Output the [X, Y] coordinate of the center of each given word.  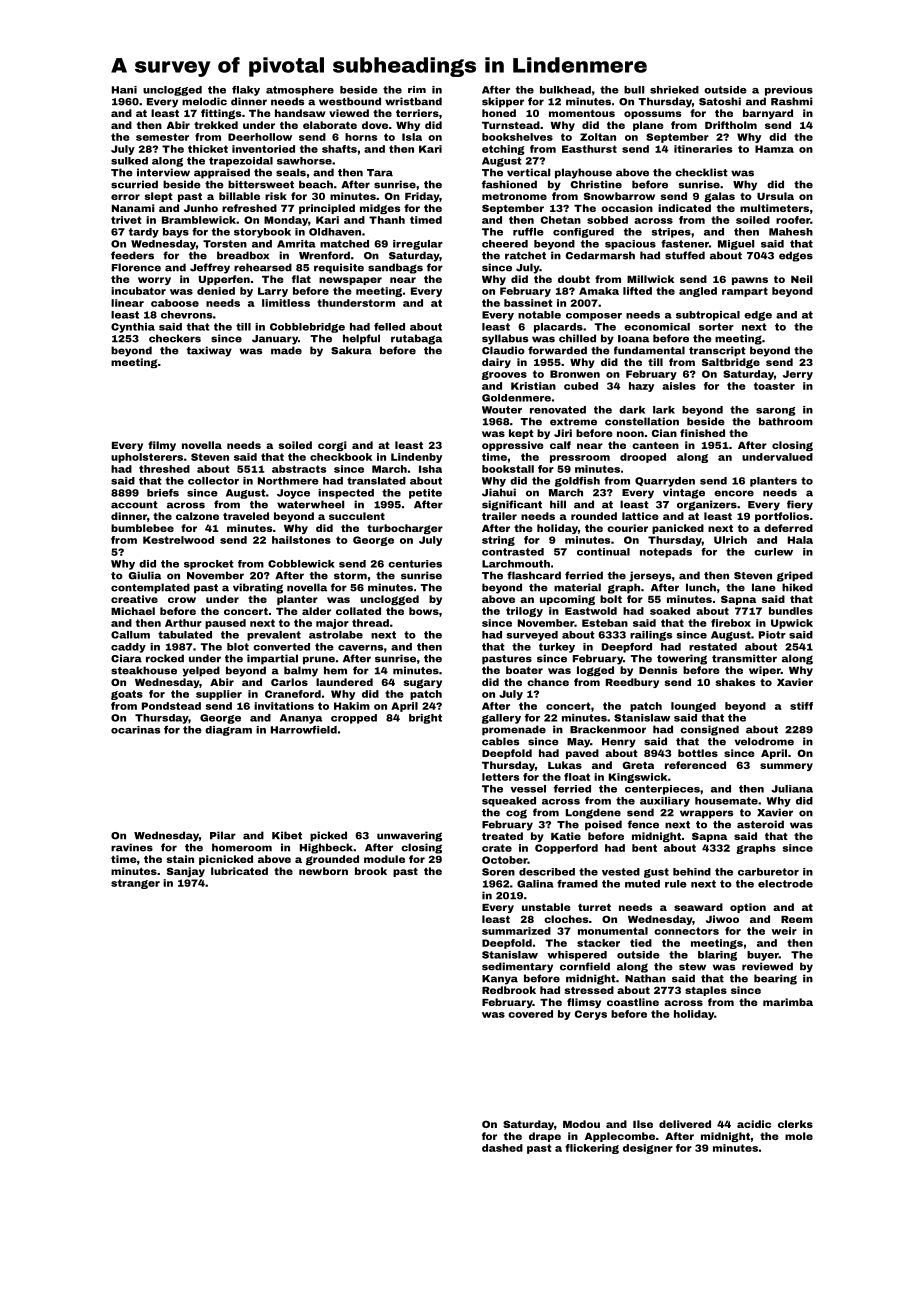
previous [789, 91]
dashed [502, 1148]
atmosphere [300, 91]
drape [545, 1137]
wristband [413, 101]
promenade [514, 730]
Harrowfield [304, 730]
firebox [731, 623]
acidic [754, 1124]
